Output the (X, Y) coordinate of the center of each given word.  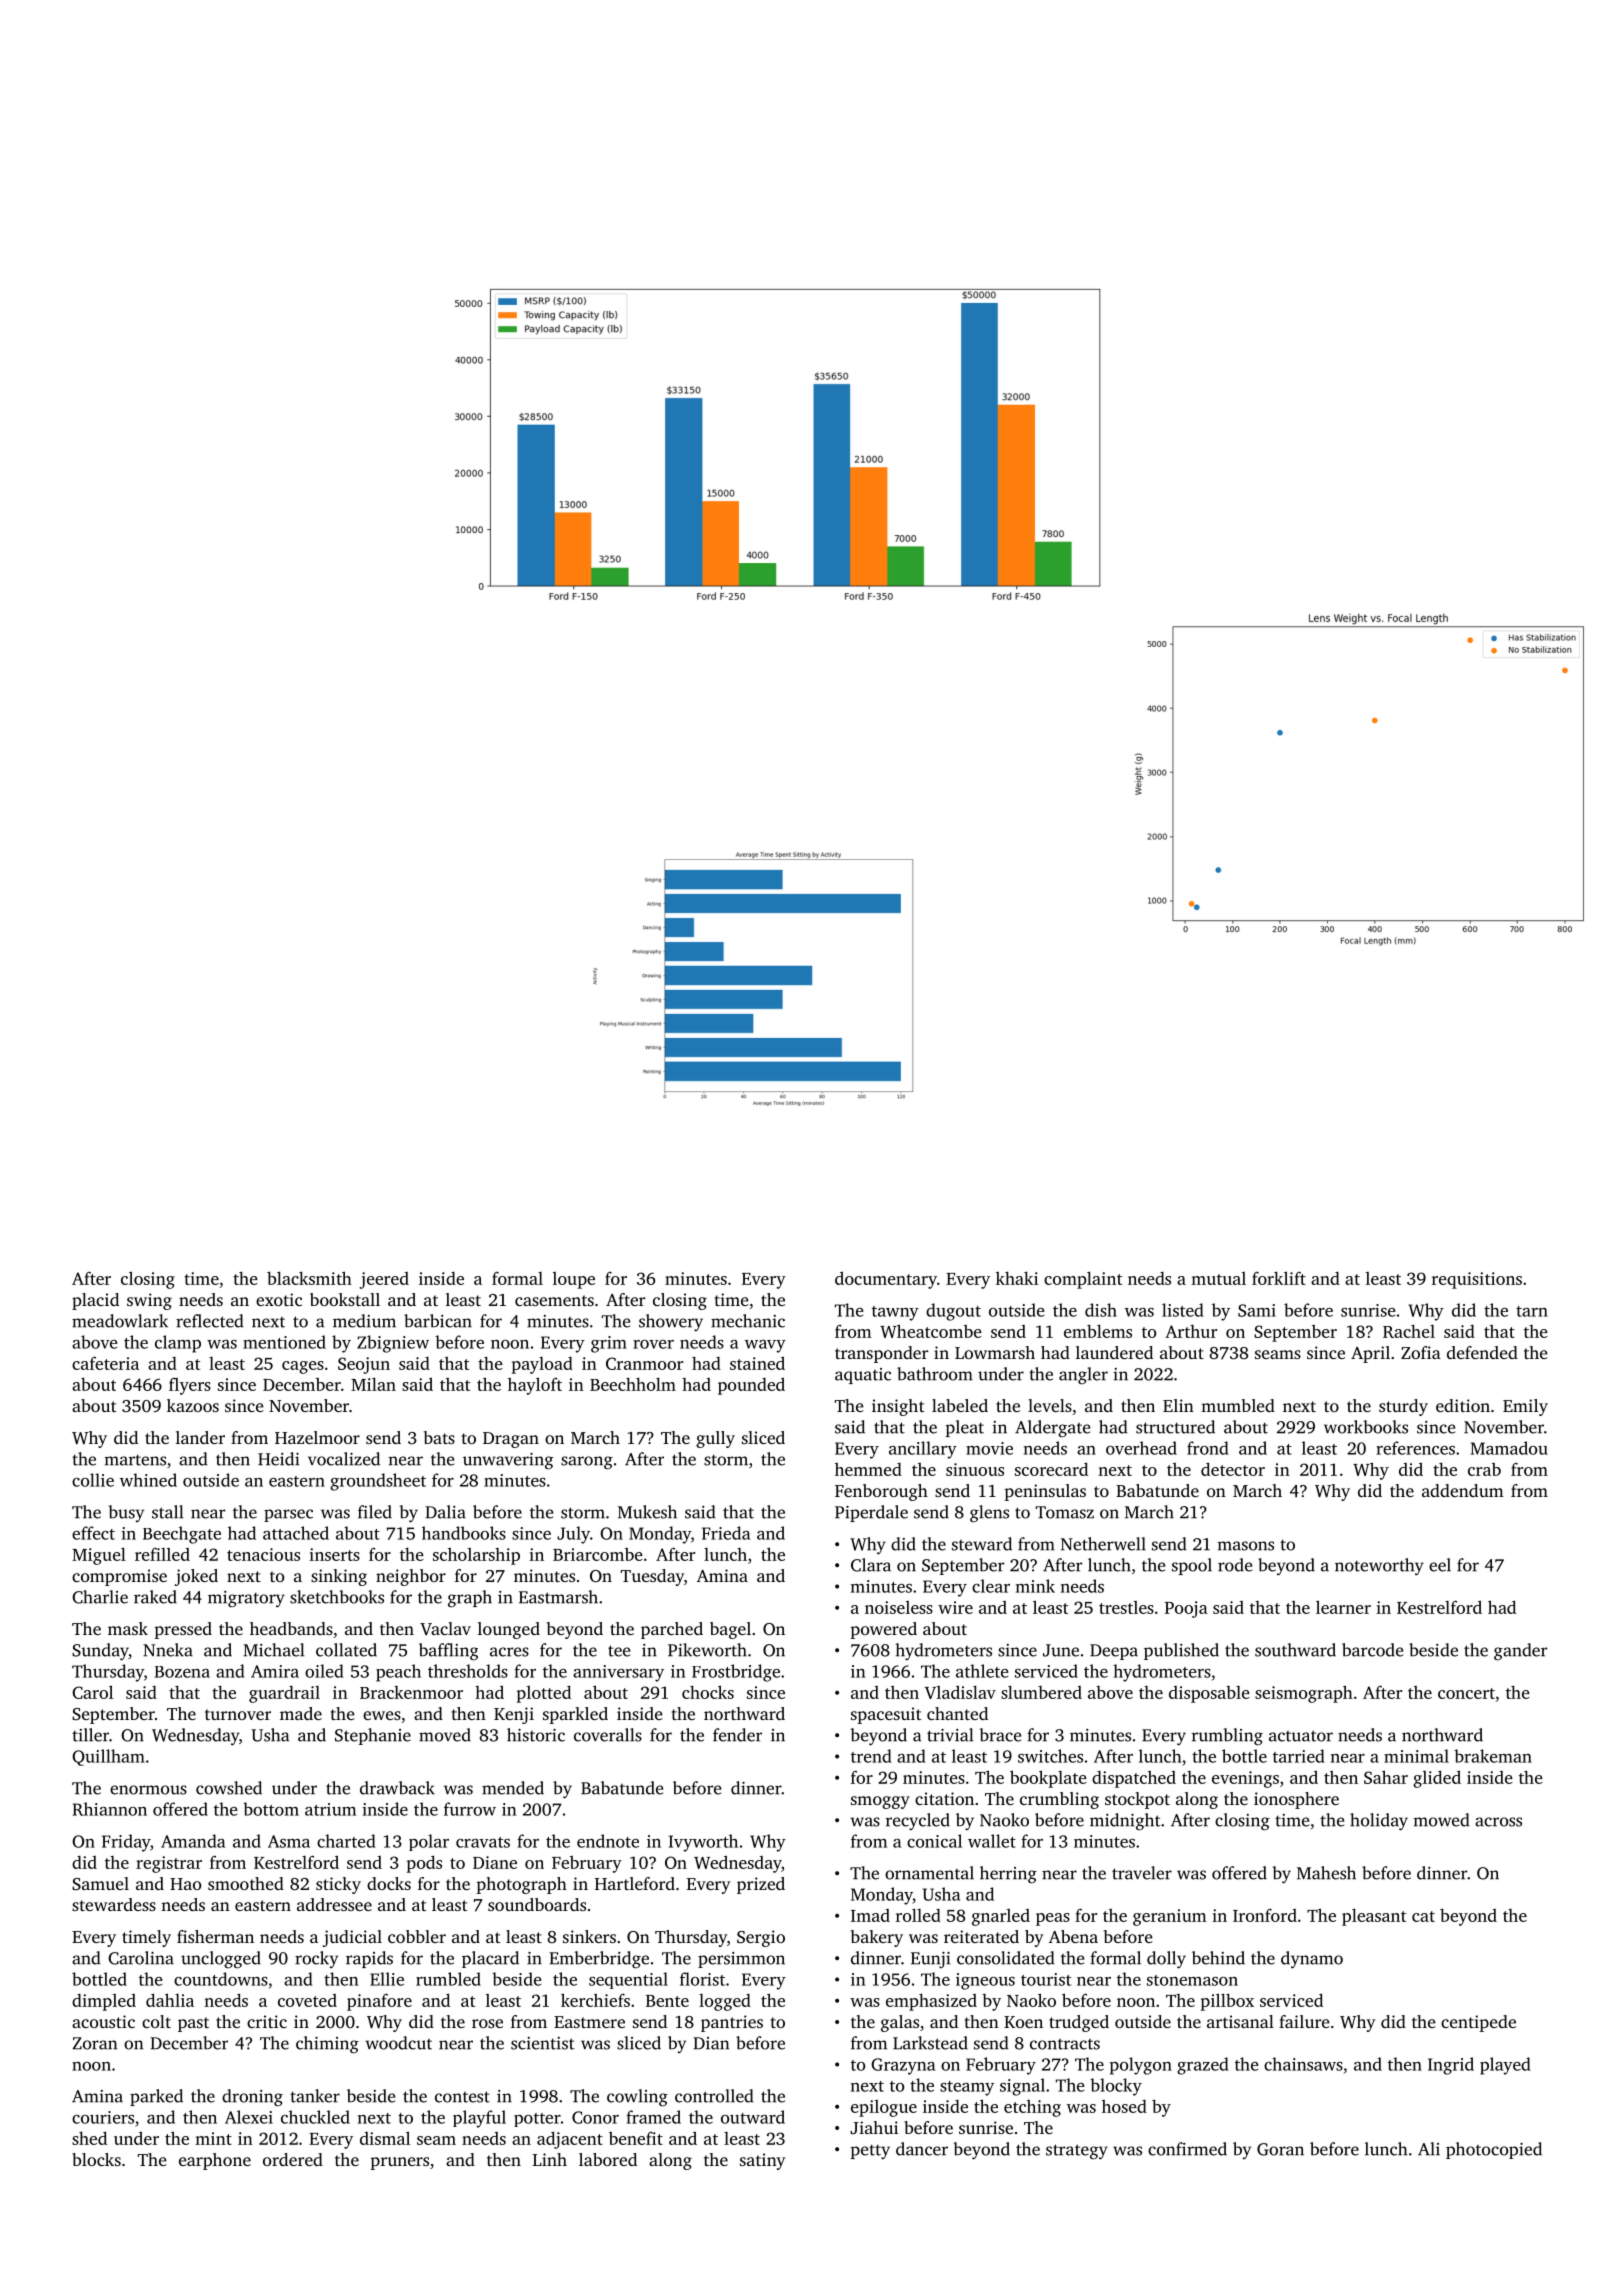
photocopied (1494, 2150)
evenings (1245, 1779)
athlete (982, 1671)
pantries (732, 2023)
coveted (307, 2000)
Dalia (445, 1512)
